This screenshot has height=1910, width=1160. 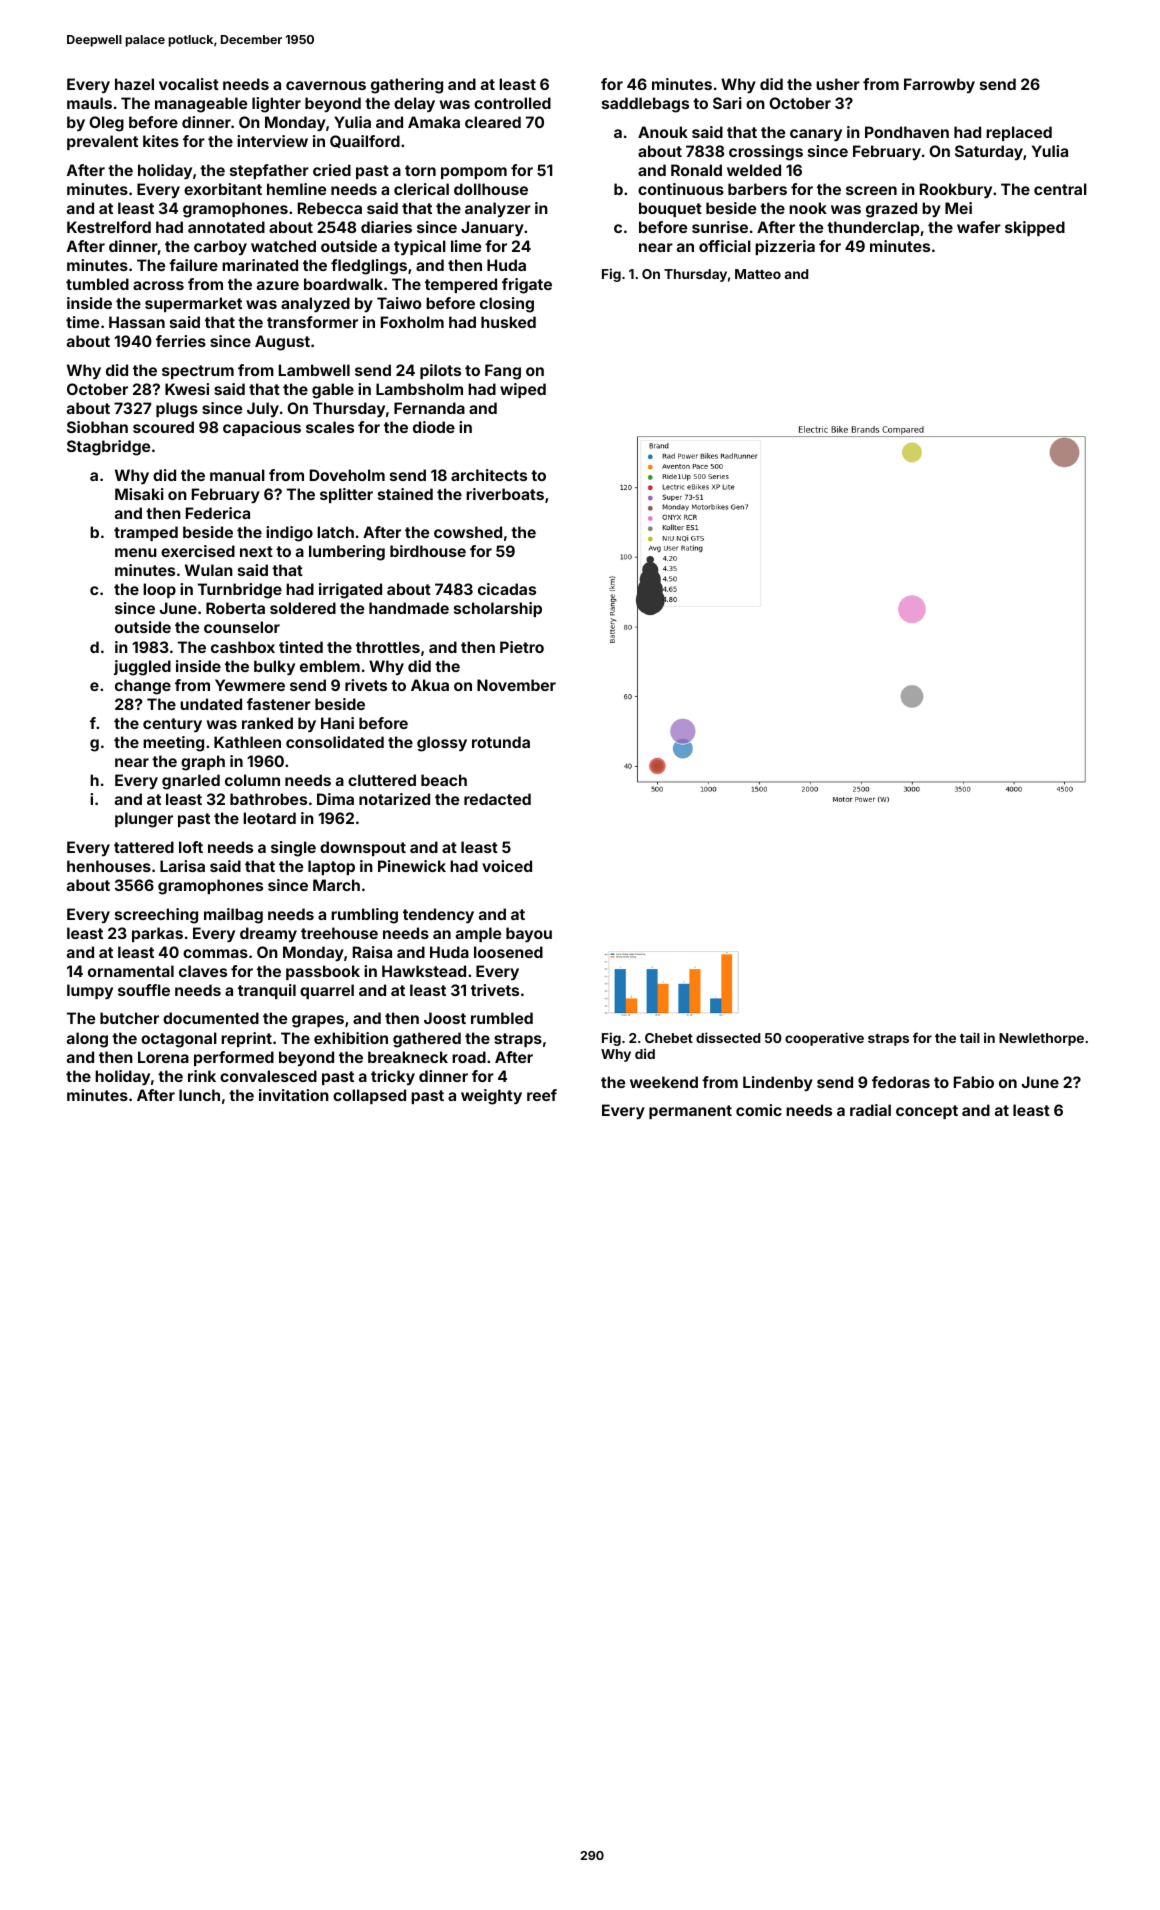 I want to click on tail, so click(x=970, y=1037).
